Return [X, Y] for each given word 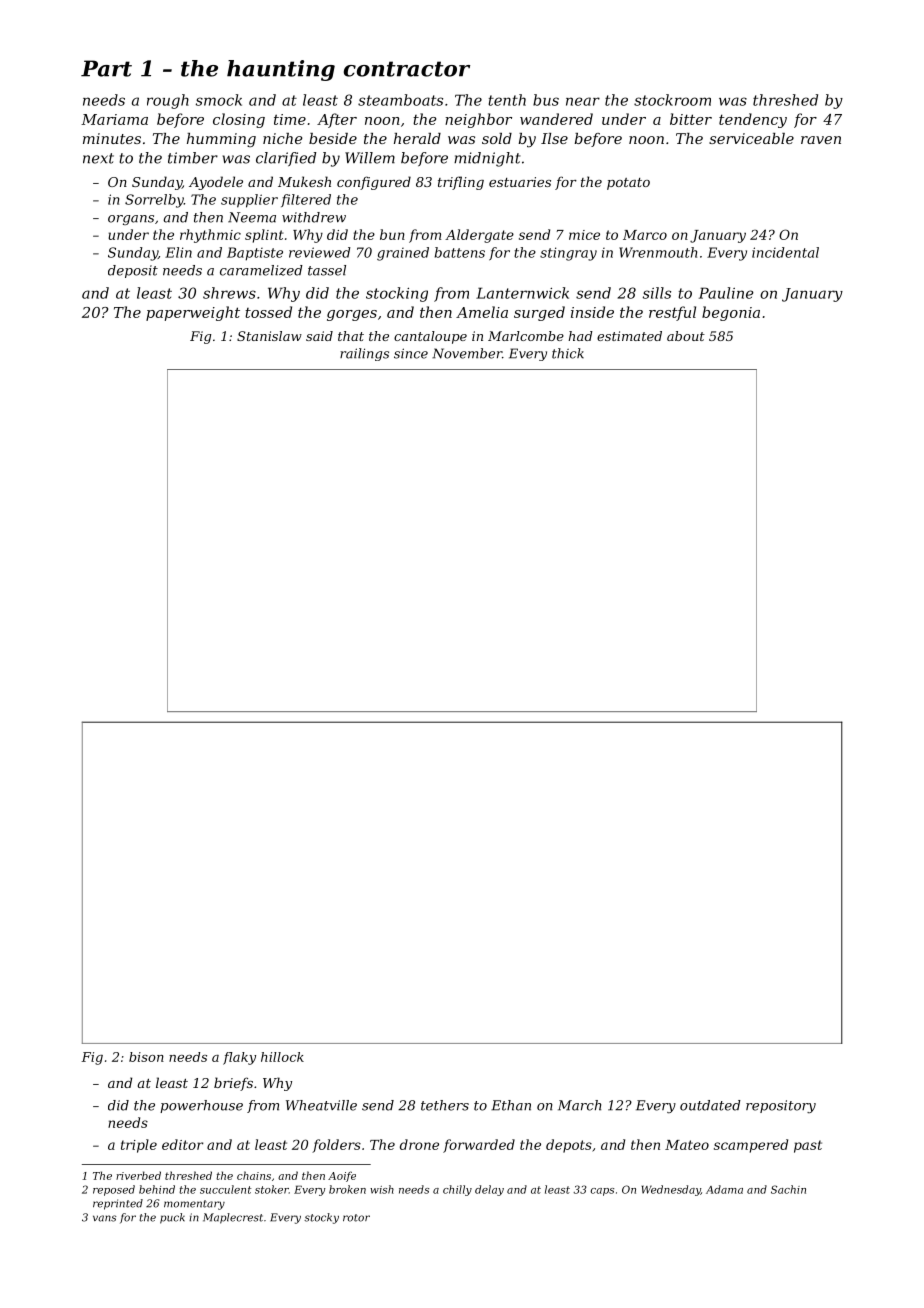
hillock [282, 1057]
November [467, 353]
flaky [239, 1058]
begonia [731, 313]
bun [392, 234]
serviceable [751, 138]
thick [568, 353]
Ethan [511, 1105]
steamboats [400, 100]
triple [139, 1146]
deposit [133, 271]
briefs [233, 1084]
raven [821, 140]
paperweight [193, 313]
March [579, 1105]
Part [106, 68]
